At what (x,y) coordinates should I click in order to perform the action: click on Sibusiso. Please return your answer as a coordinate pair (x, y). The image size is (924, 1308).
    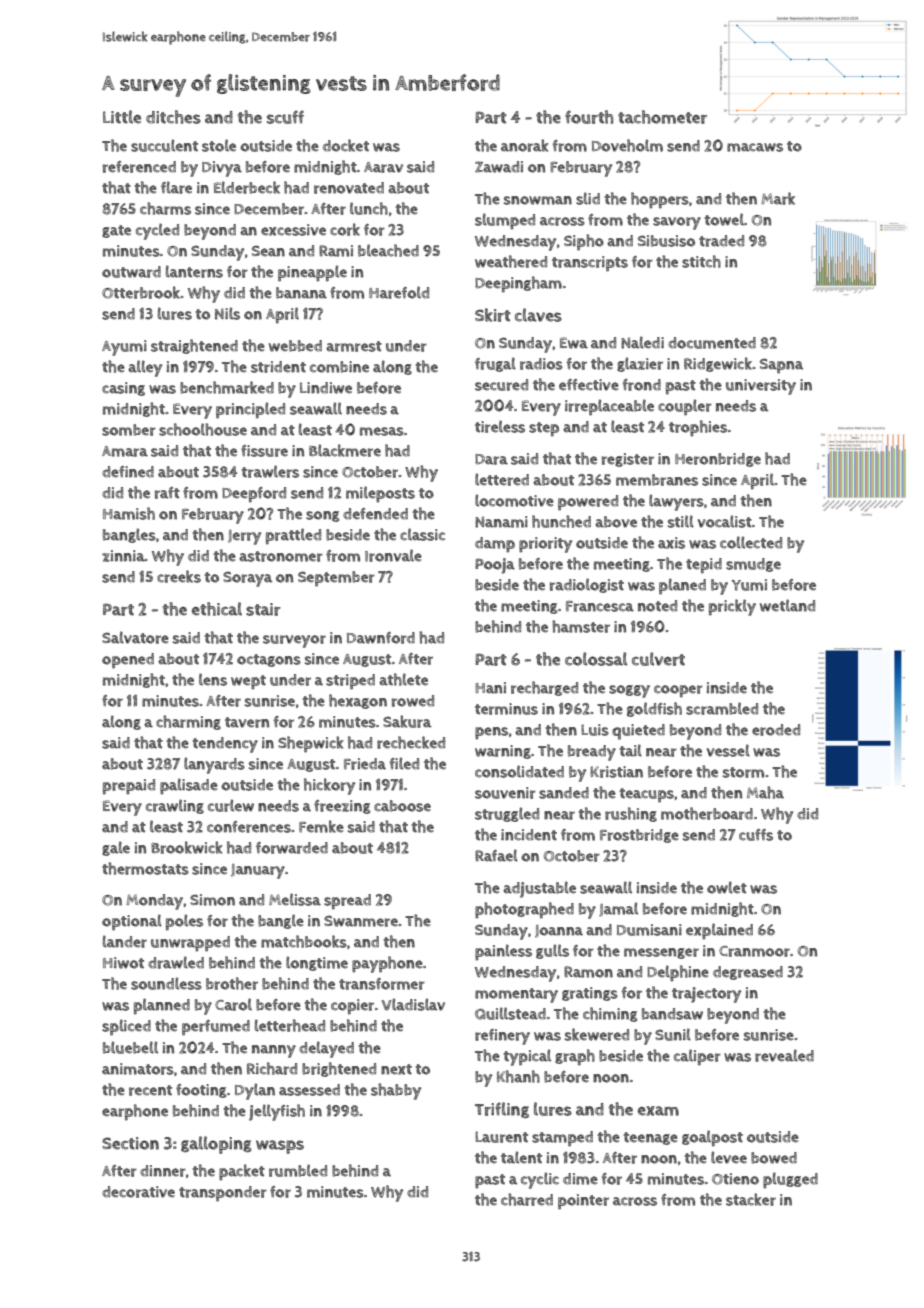
    Looking at the image, I should click on (666, 241).
